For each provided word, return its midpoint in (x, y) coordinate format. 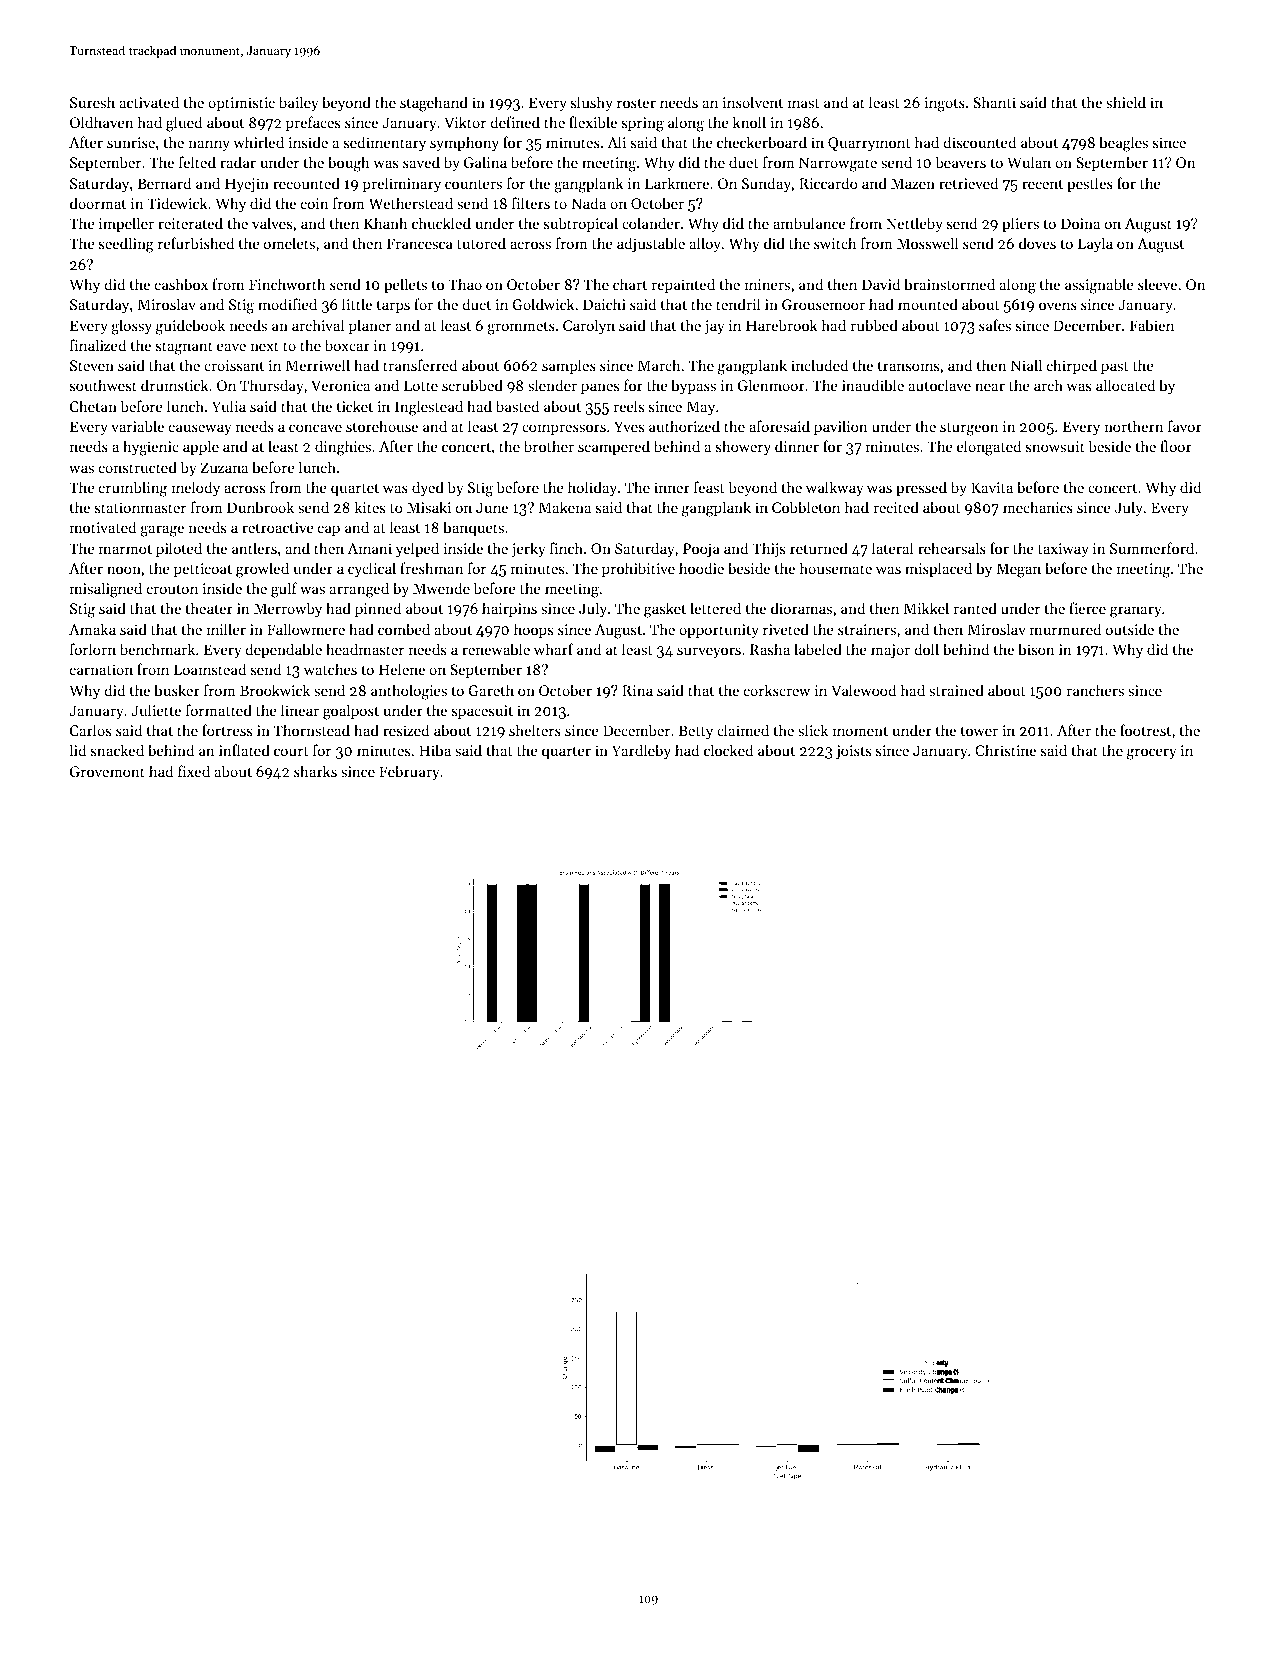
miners (767, 284)
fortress (227, 730)
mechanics (1038, 507)
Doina (1080, 223)
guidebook (190, 327)
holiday (592, 489)
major (890, 651)
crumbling (133, 489)
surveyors (709, 652)
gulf (284, 590)
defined (515, 122)
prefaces (313, 123)
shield (1126, 102)
